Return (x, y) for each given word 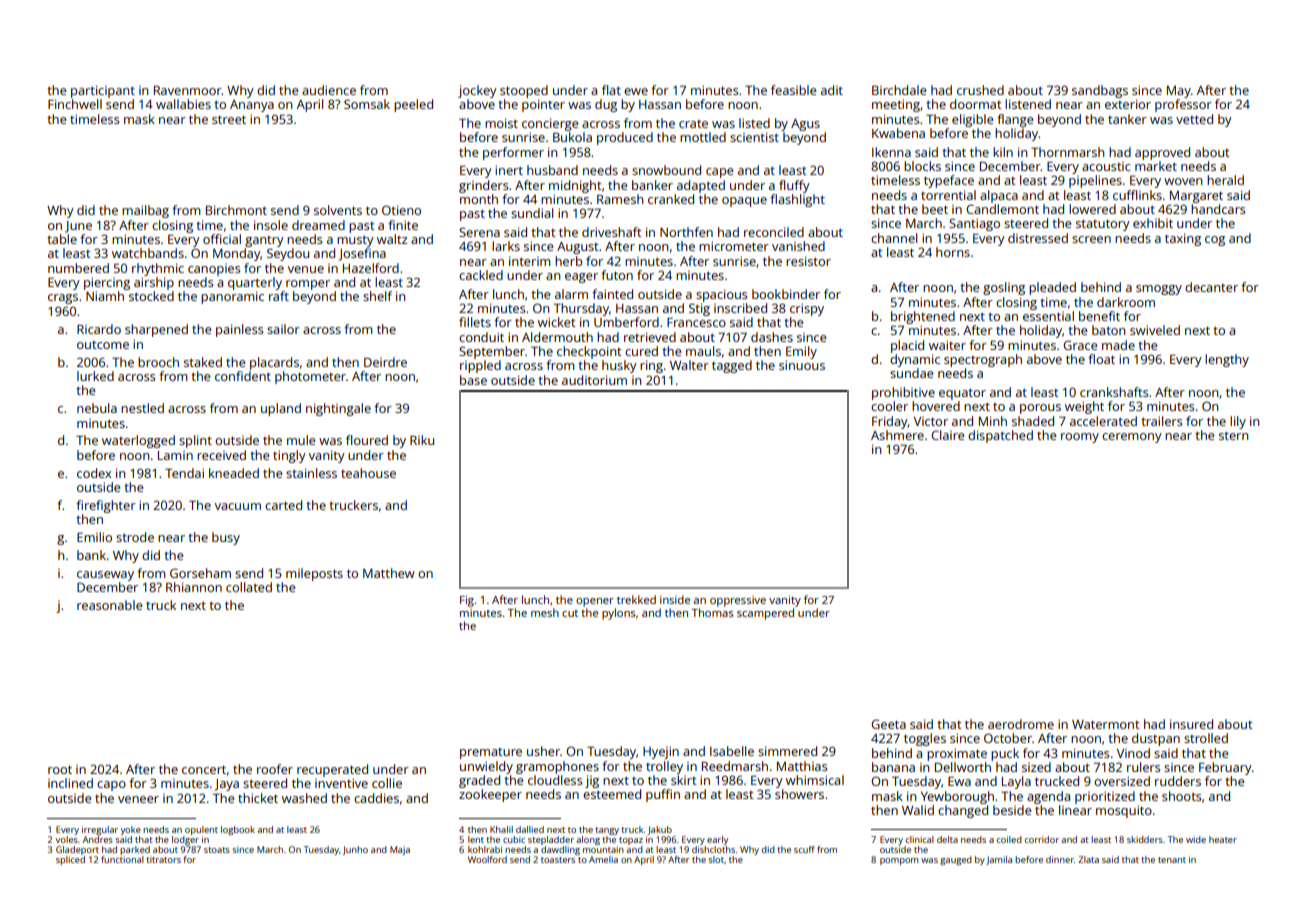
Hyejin (661, 752)
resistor (808, 261)
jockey (477, 91)
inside (675, 599)
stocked (151, 296)
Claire (947, 435)
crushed (980, 90)
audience (329, 90)
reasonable (109, 605)
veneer (138, 799)
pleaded (1052, 288)
